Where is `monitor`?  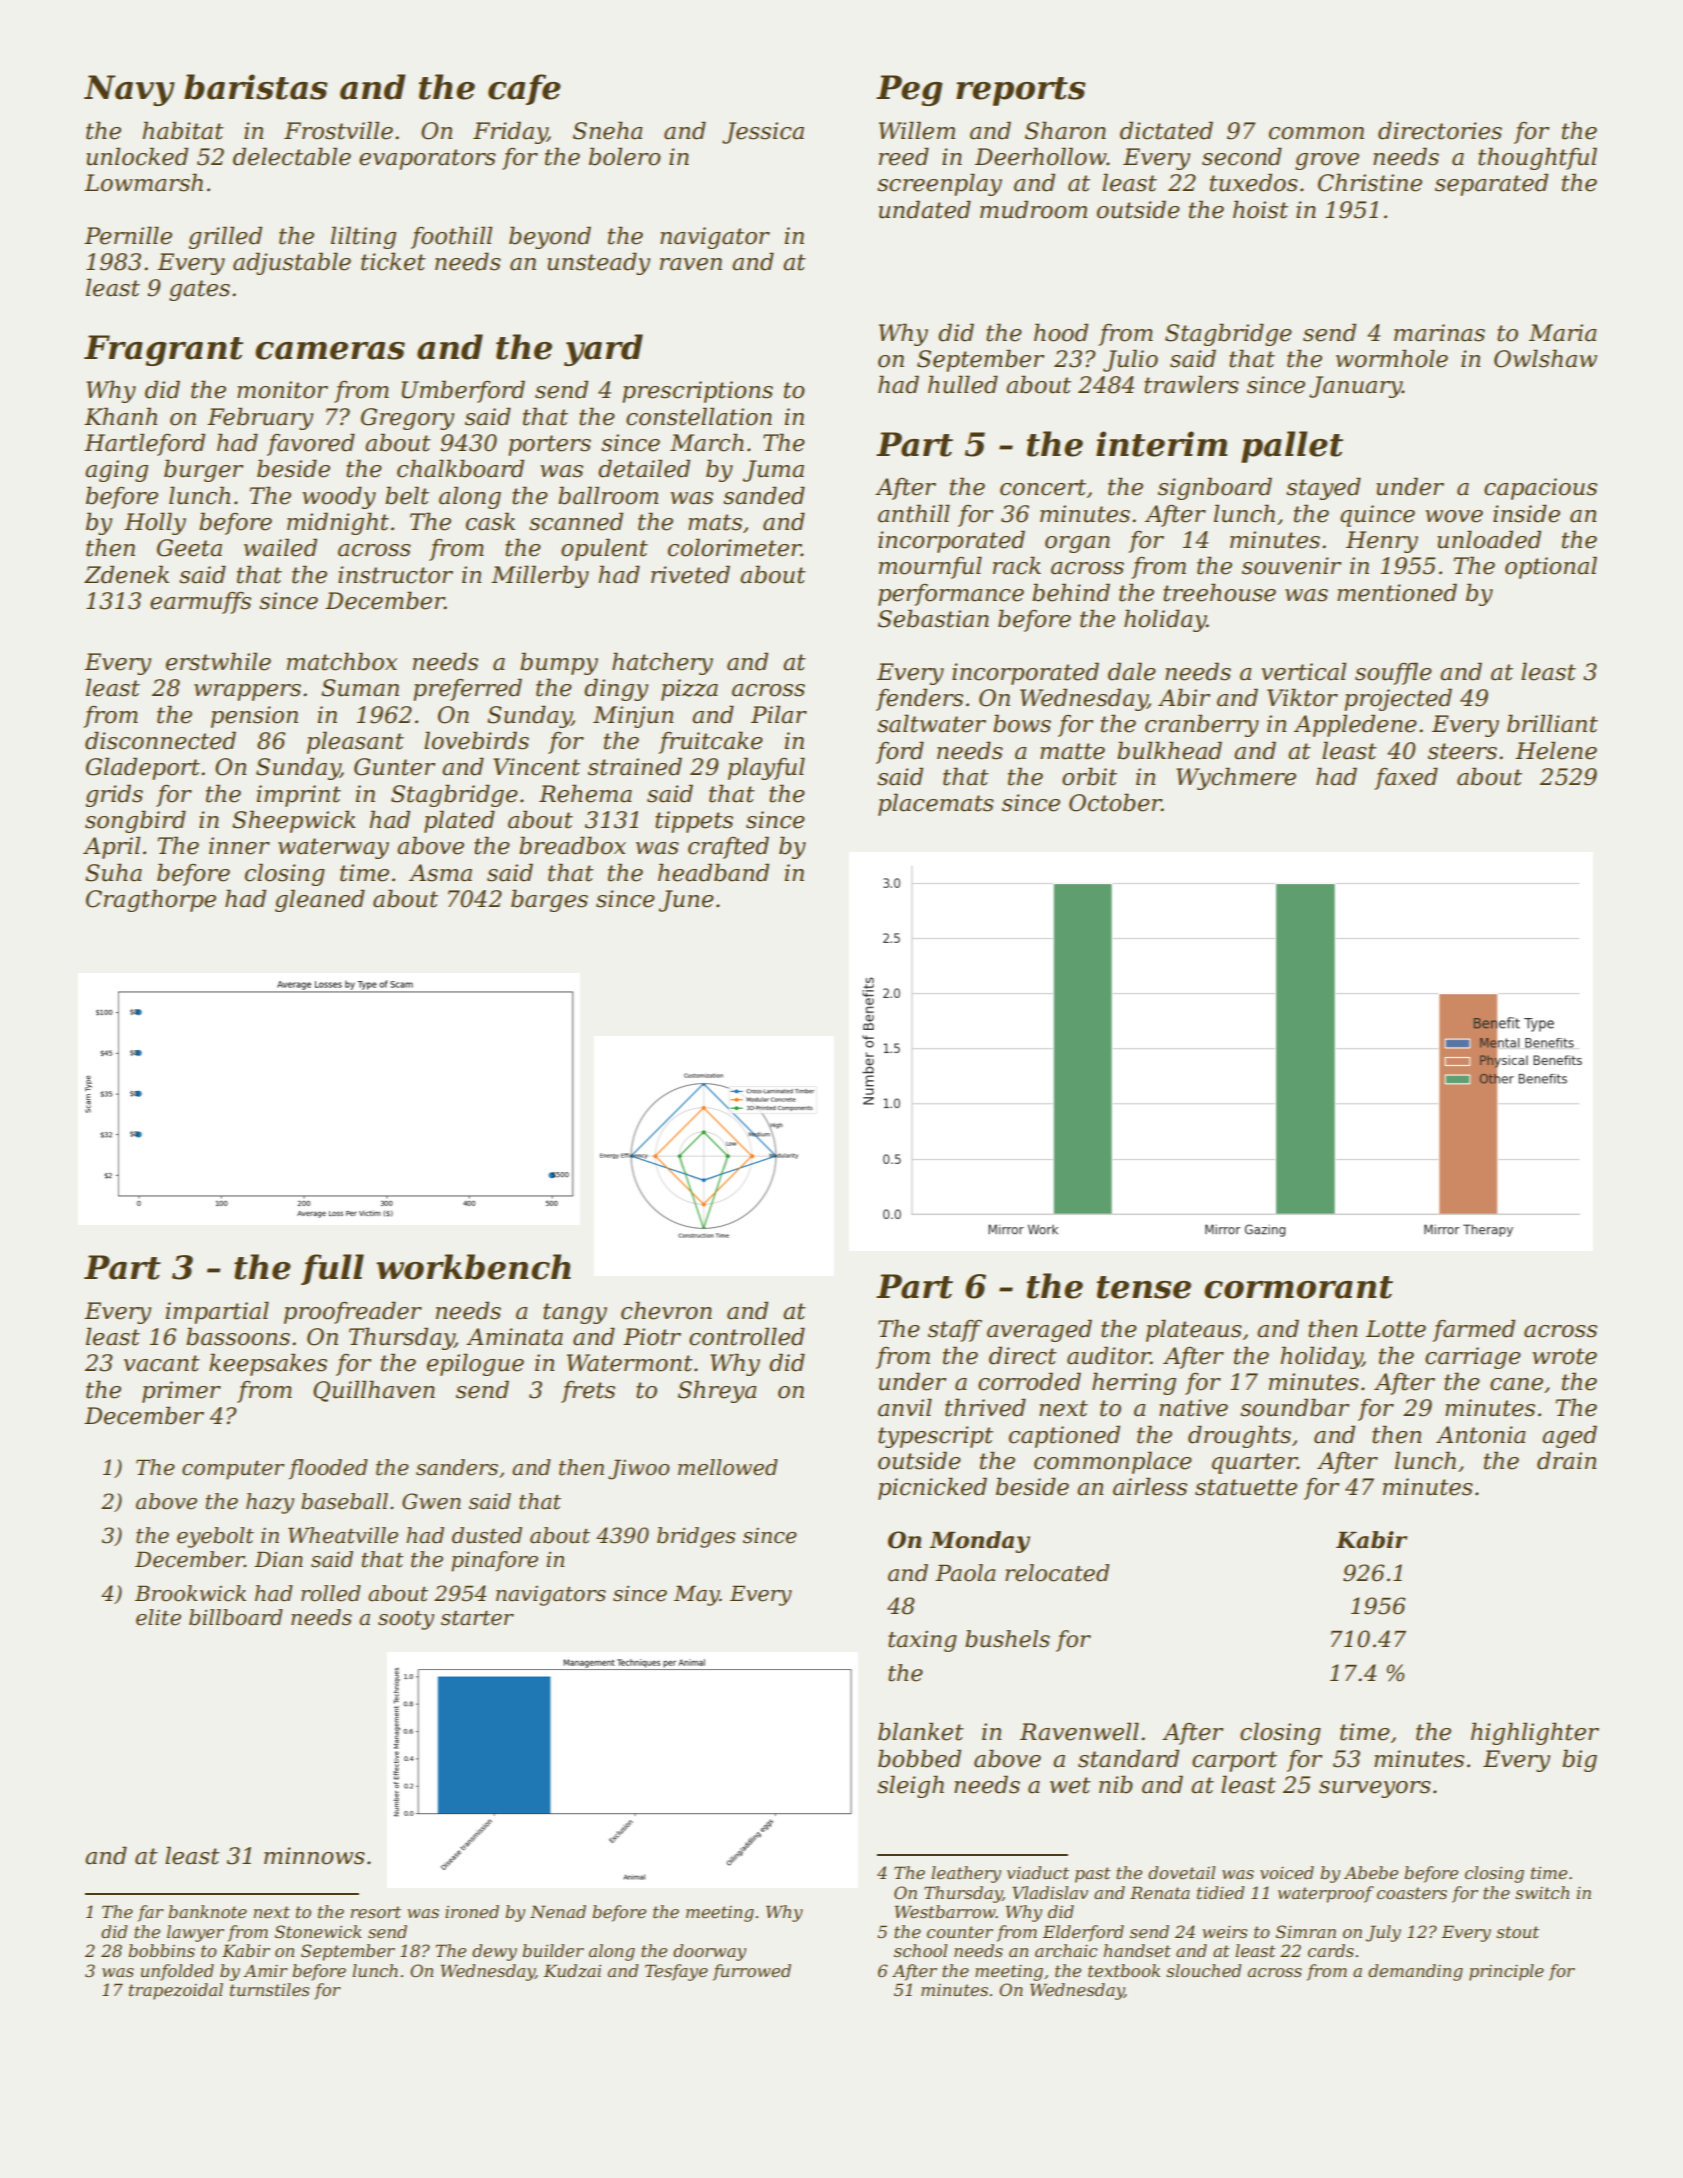
monitor is located at coordinates (282, 390).
